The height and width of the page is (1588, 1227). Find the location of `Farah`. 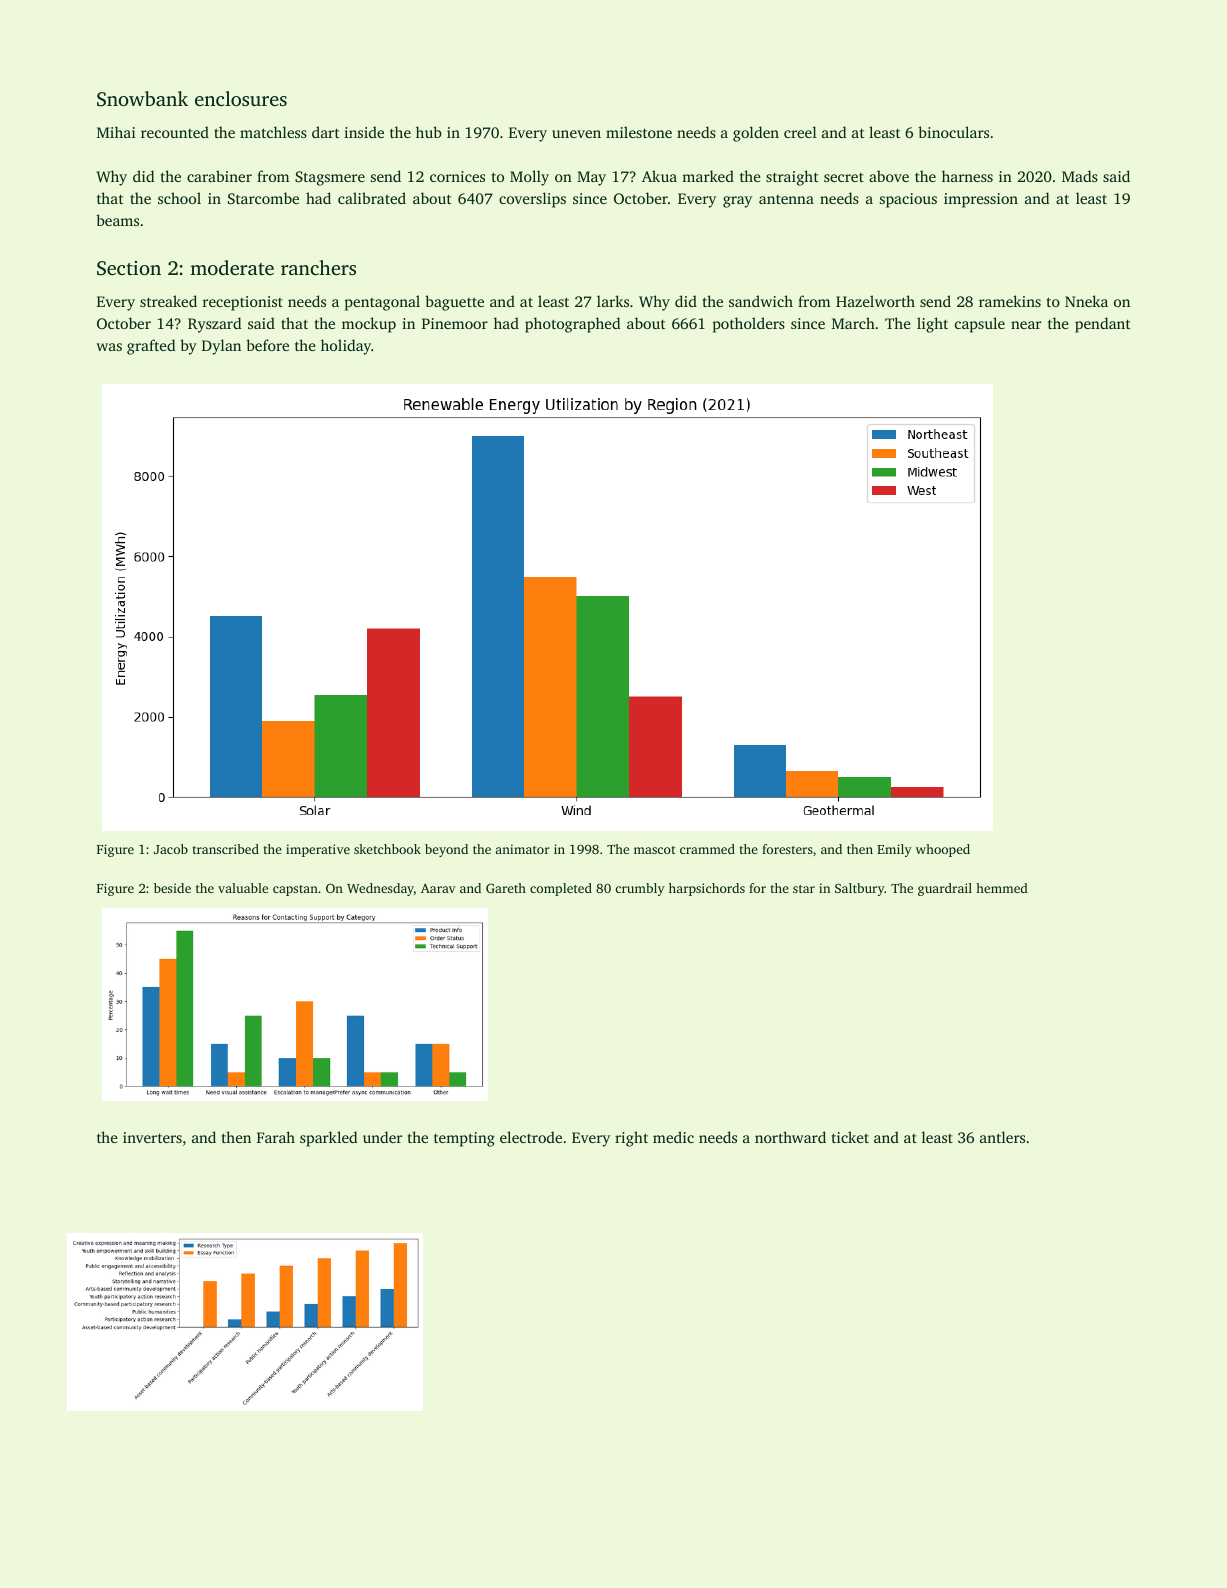

Farah is located at coordinates (276, 1137).
